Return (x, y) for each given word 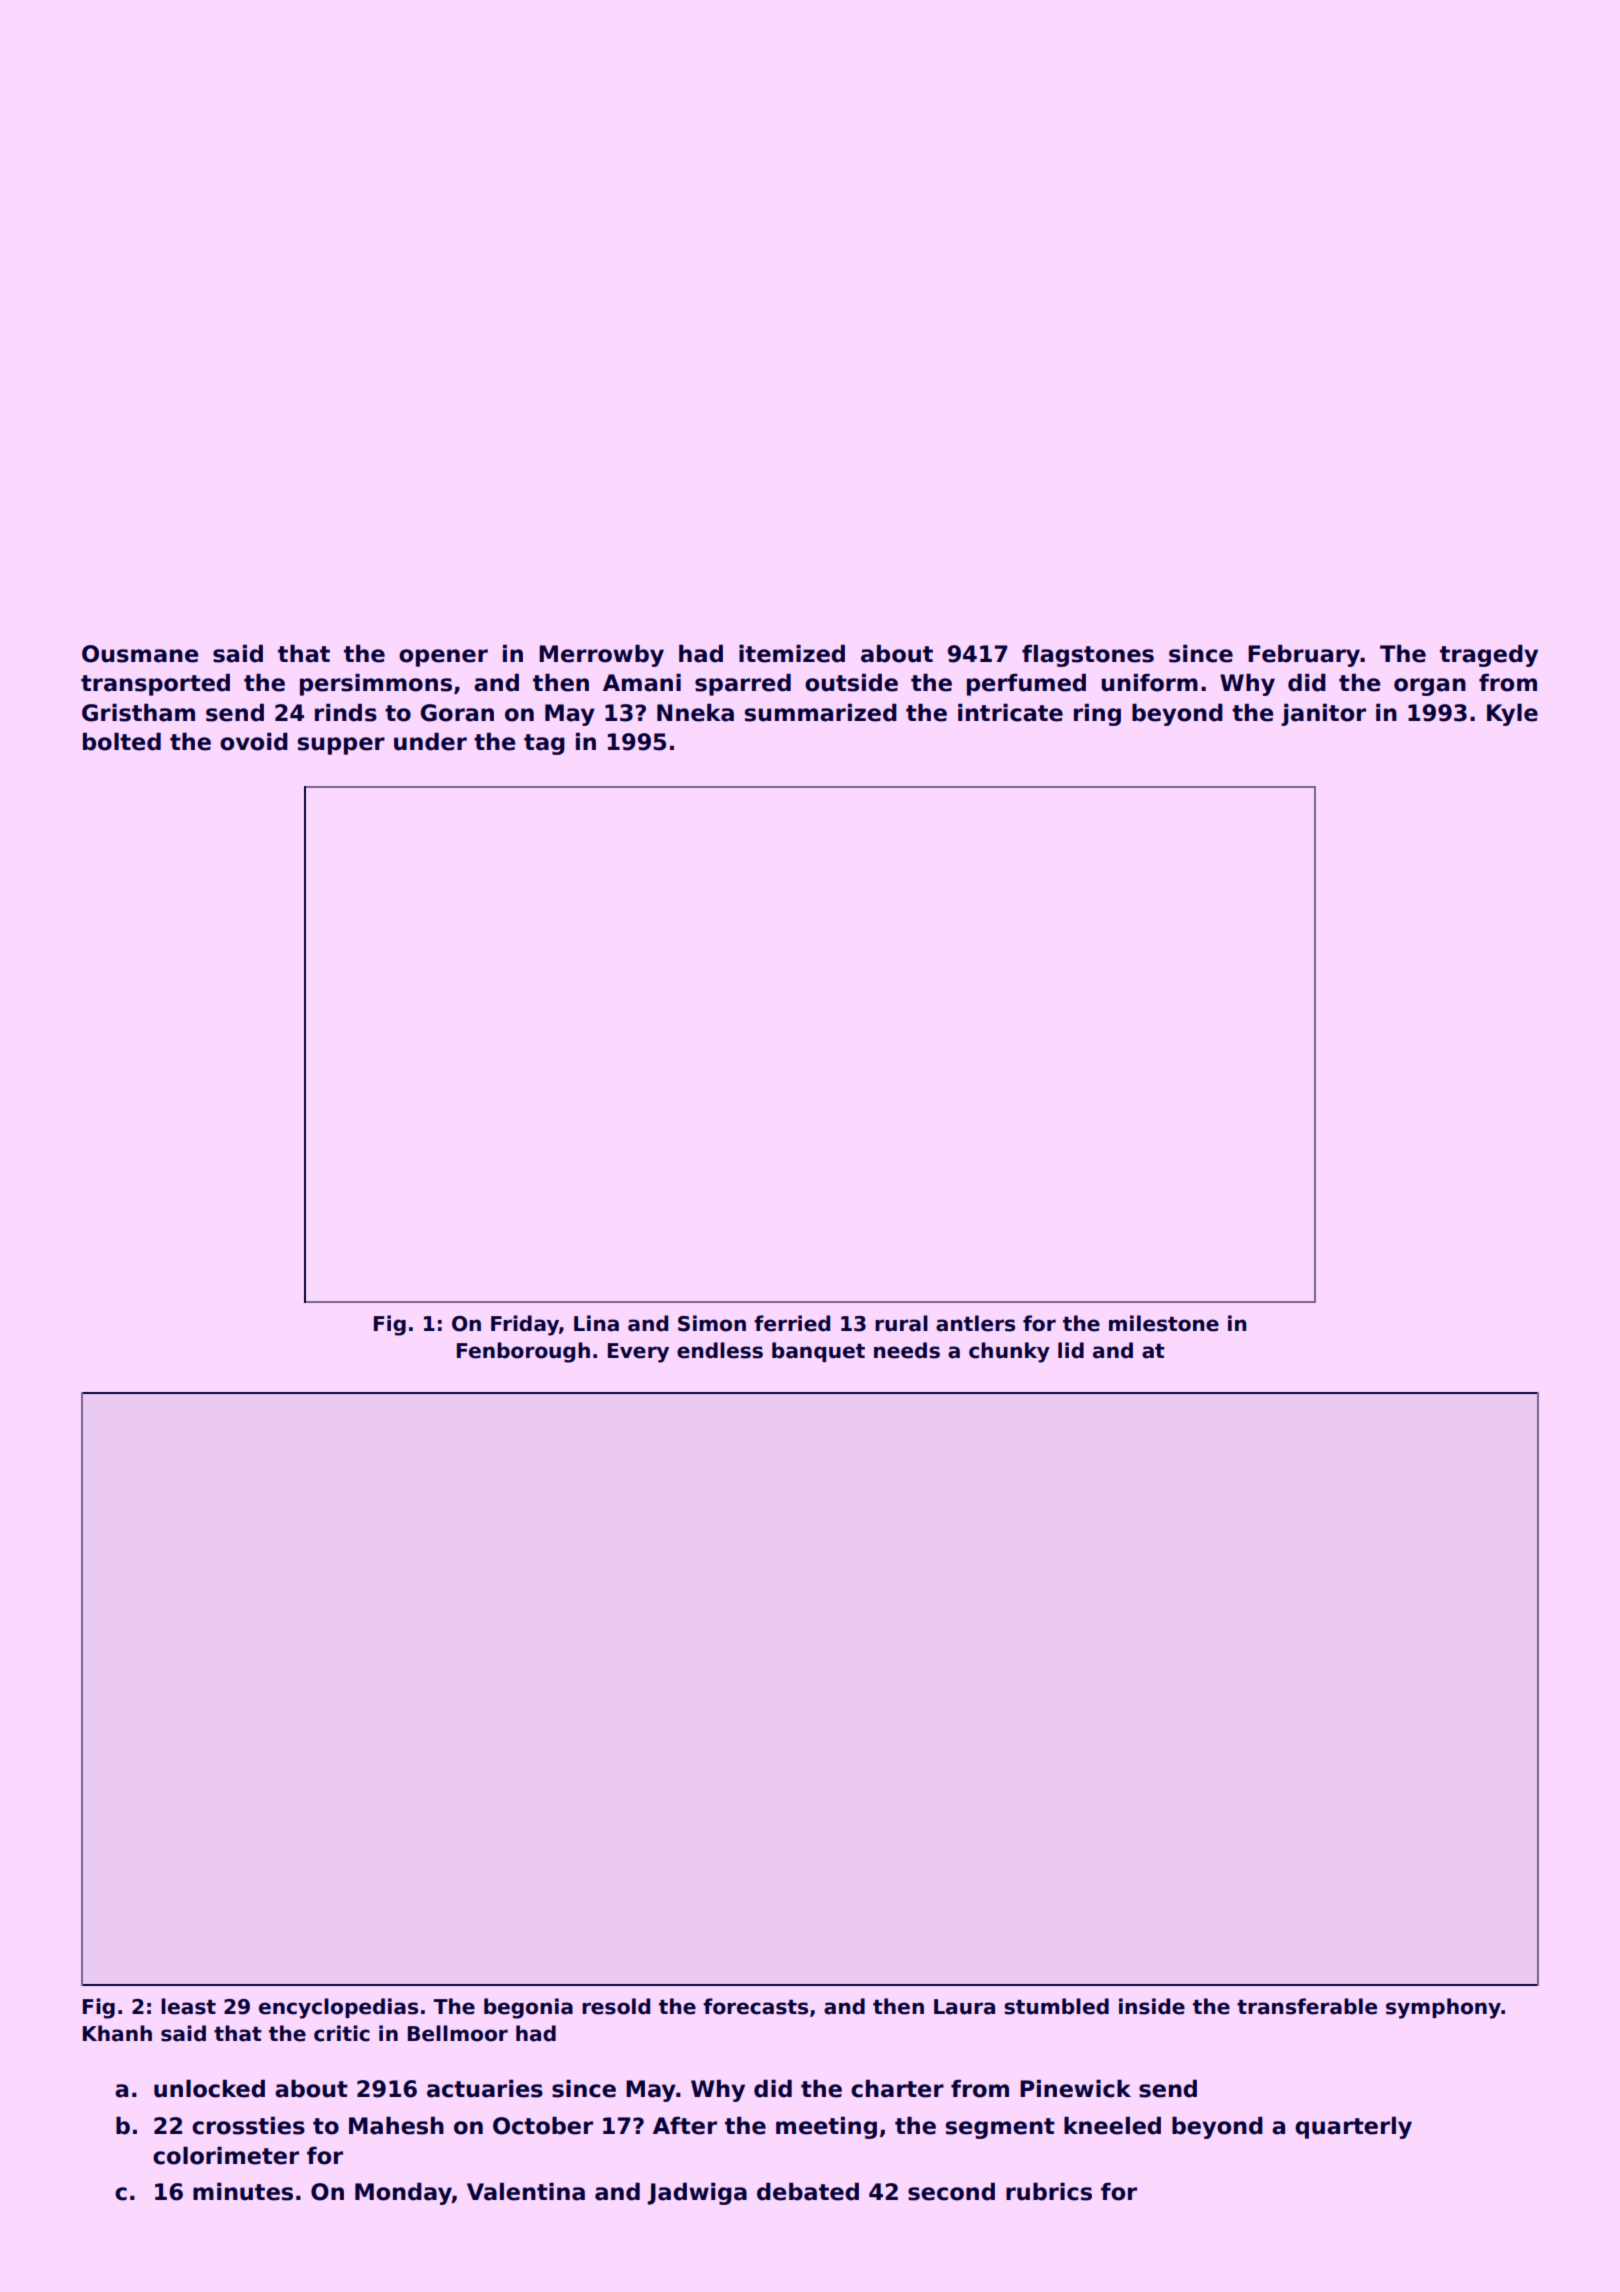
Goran (457, 713)
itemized (792, 654)
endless (720, 1350)
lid (1071, 1350)
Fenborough (523, 1352)
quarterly (1353, 2128)
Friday (525, 1325)
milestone (1164, 1323)
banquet (818, 1352)
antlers (975, 1323)
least (188, 2006)
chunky (1009, 1352)
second (951, 2192)
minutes (243, 2192)
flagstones (1088, 656)
